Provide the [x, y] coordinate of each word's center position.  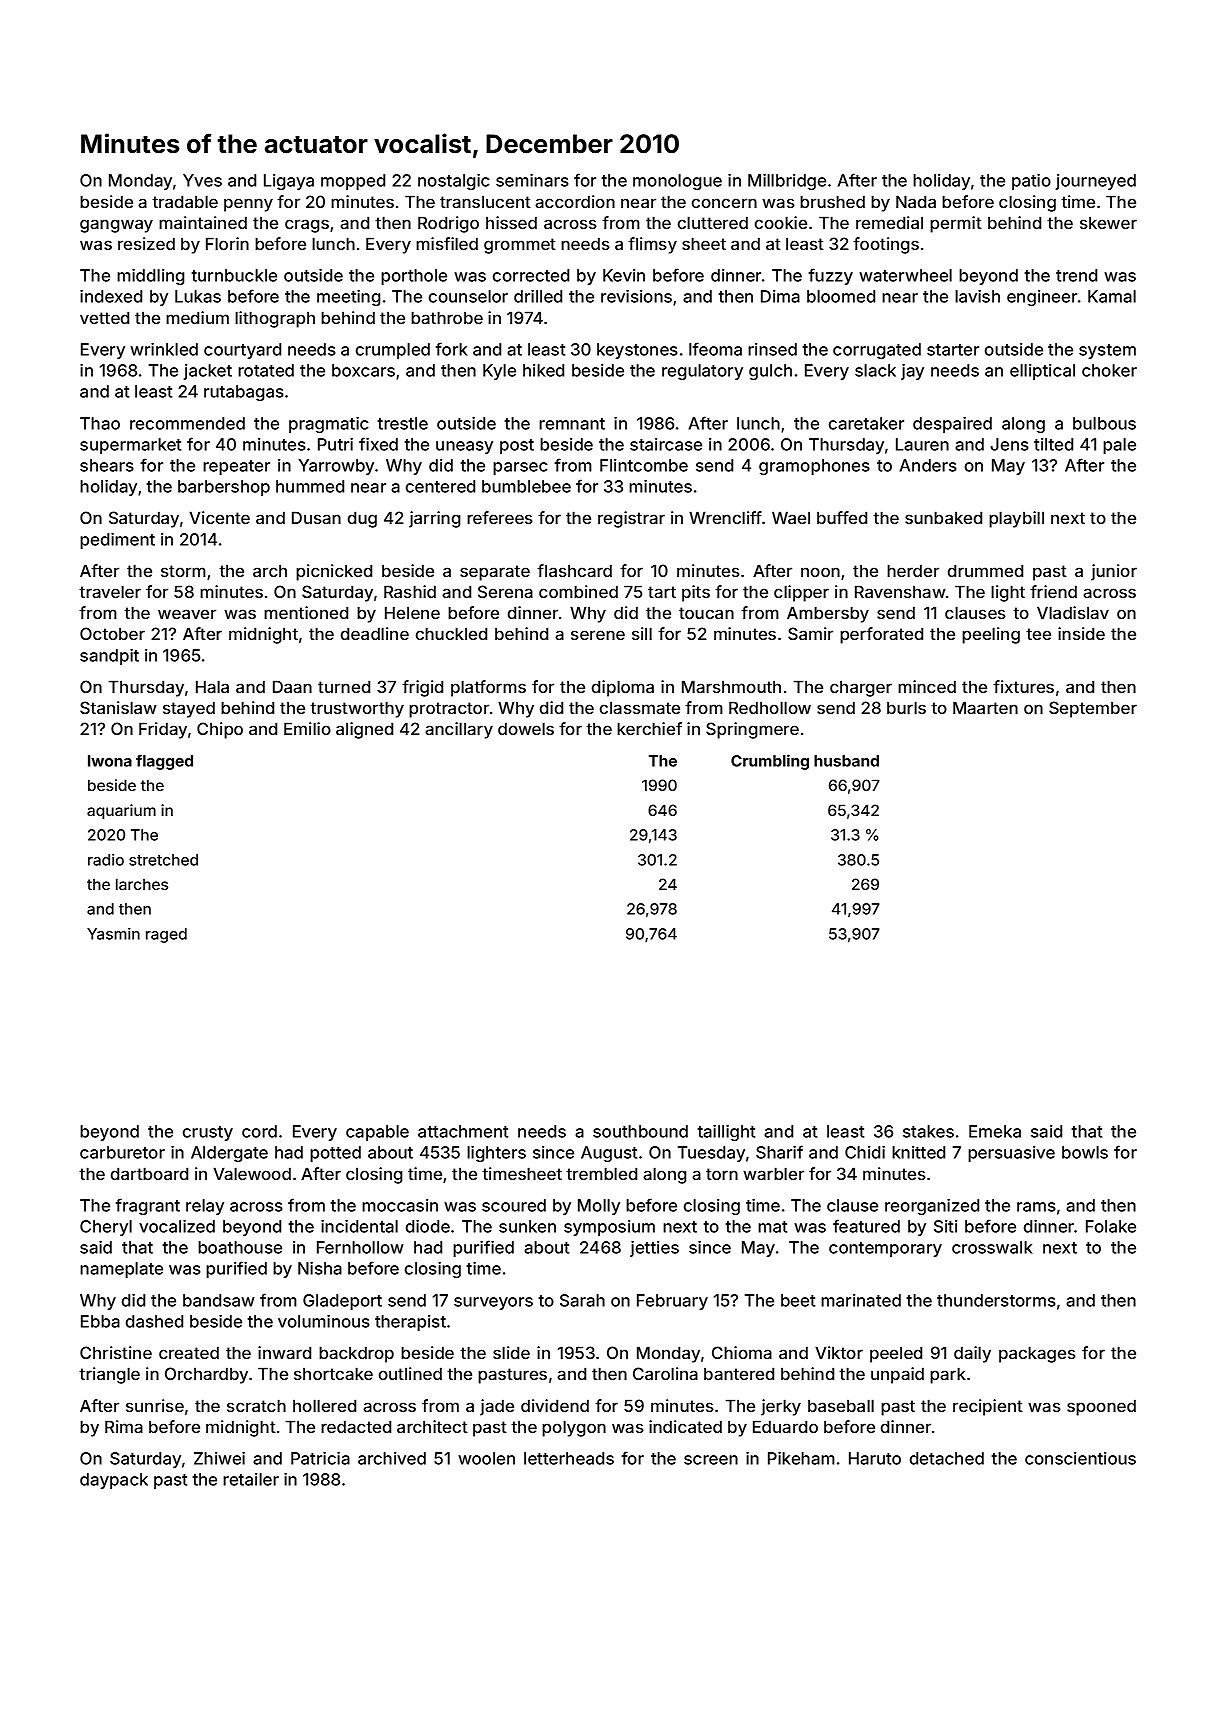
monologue [677, 182]
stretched [163, 860]
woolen [486, 1458]
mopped [353, 182]
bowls [1085, 1152]
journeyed [1095, 182]
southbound [640, 1131]
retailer [251, 1479]
